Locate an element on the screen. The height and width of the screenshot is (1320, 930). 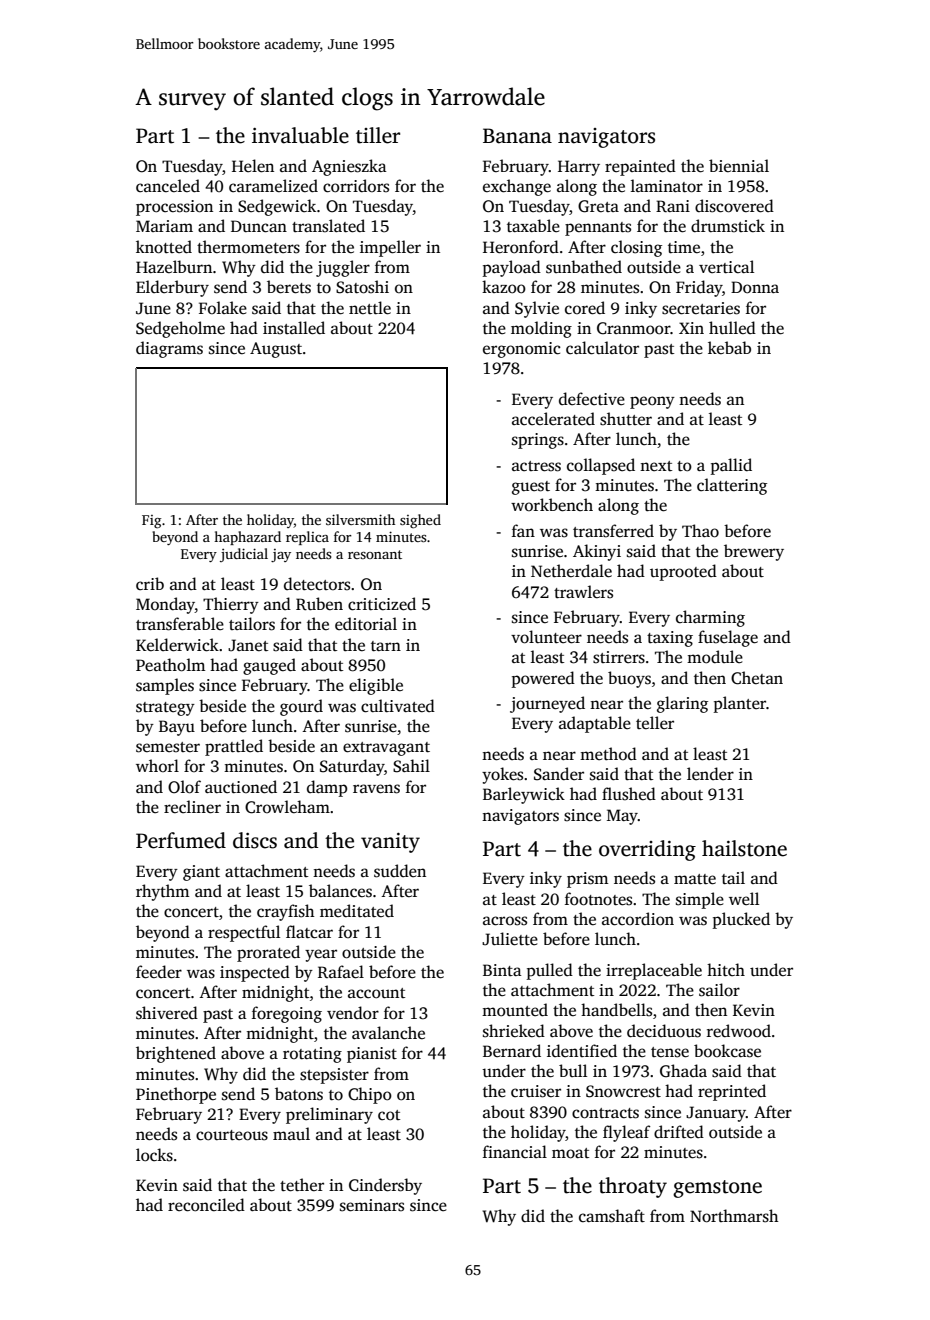
reconciled is located at coordinates (206, 1205).
